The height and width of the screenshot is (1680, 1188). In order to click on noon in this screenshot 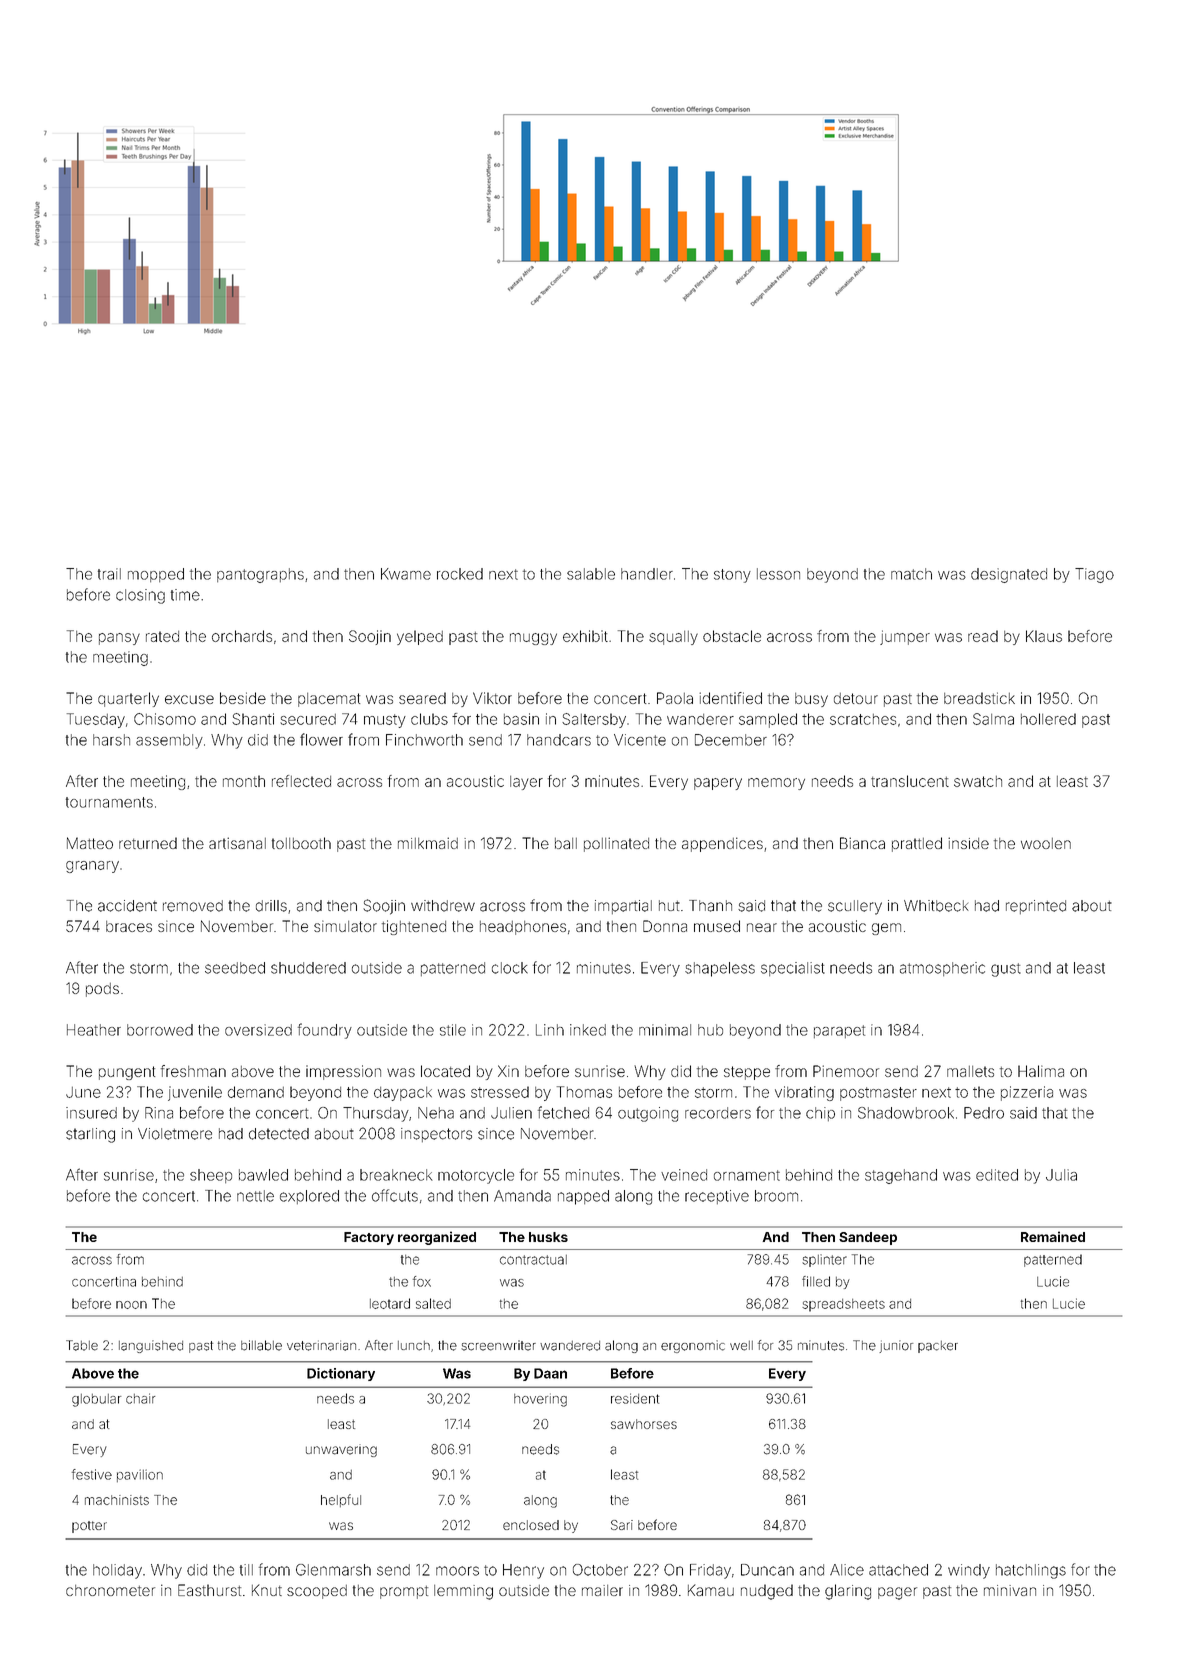, I will do `click(131, 1305)`.
